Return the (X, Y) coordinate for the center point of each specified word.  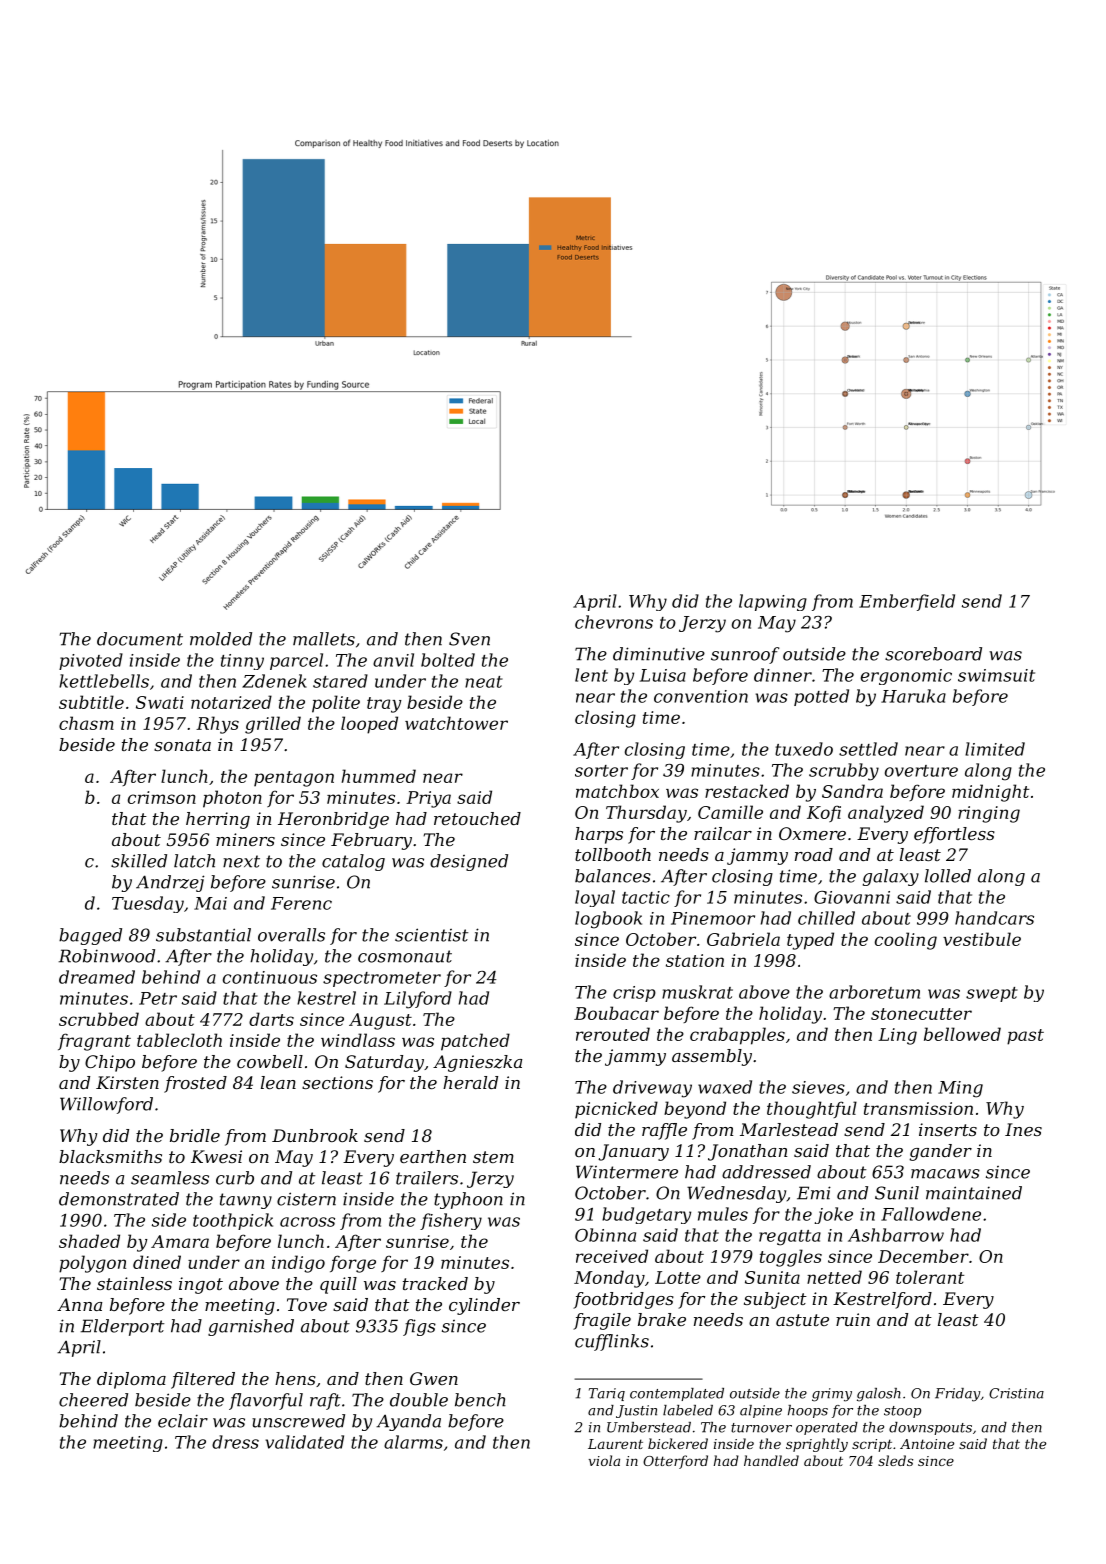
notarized (231, 702)
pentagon (294, 779)
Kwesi (216, 1156)
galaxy (891, 877)
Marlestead (789, 1129)
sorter (601, 771)
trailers (427, 1178)
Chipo (110, 1063)
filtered (203, 1380)
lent (591, 675)
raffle (664, 1131)
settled (868, 749)
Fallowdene (931, 1214)
